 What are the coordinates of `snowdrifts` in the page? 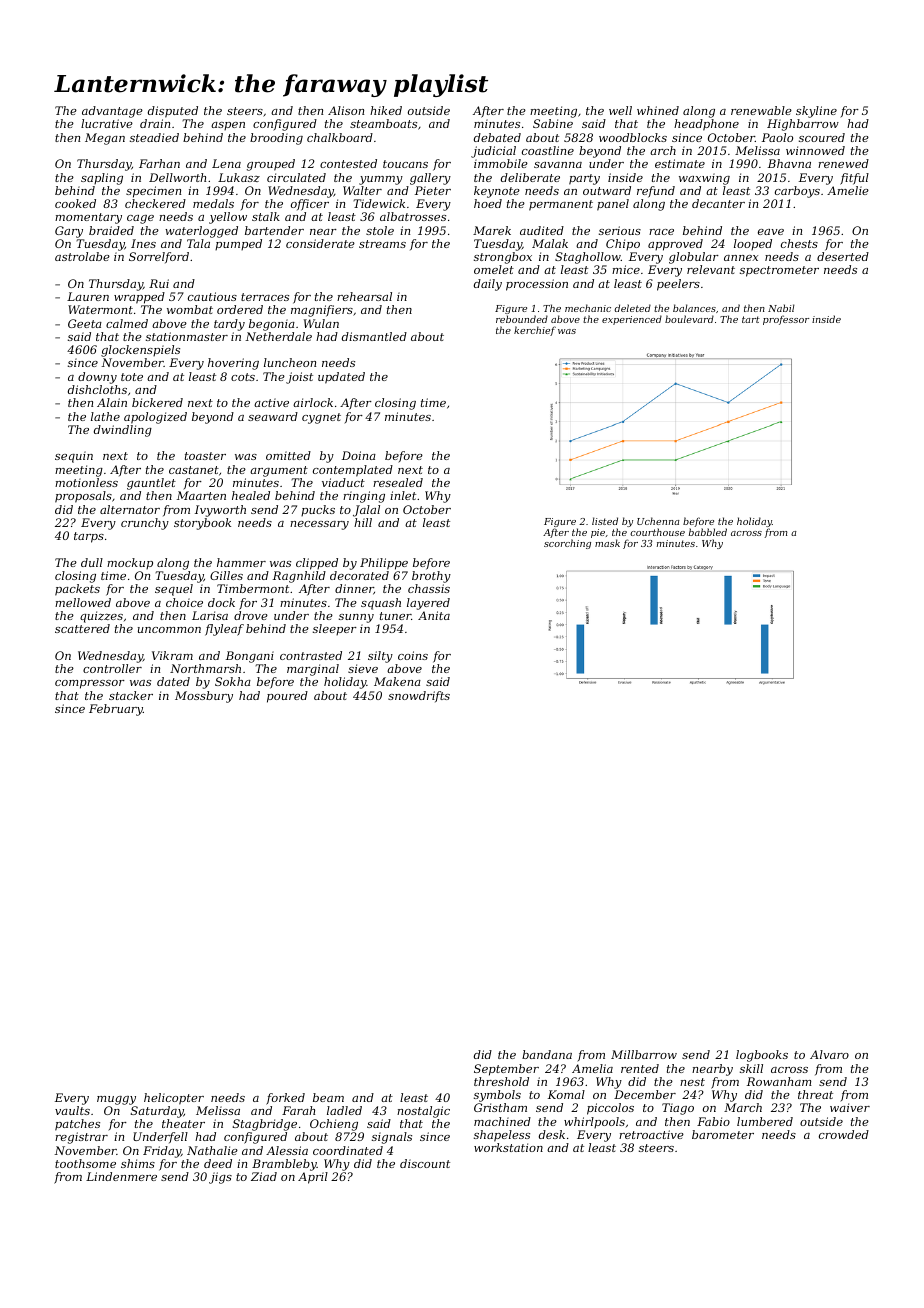 It's located at (419, 696).
